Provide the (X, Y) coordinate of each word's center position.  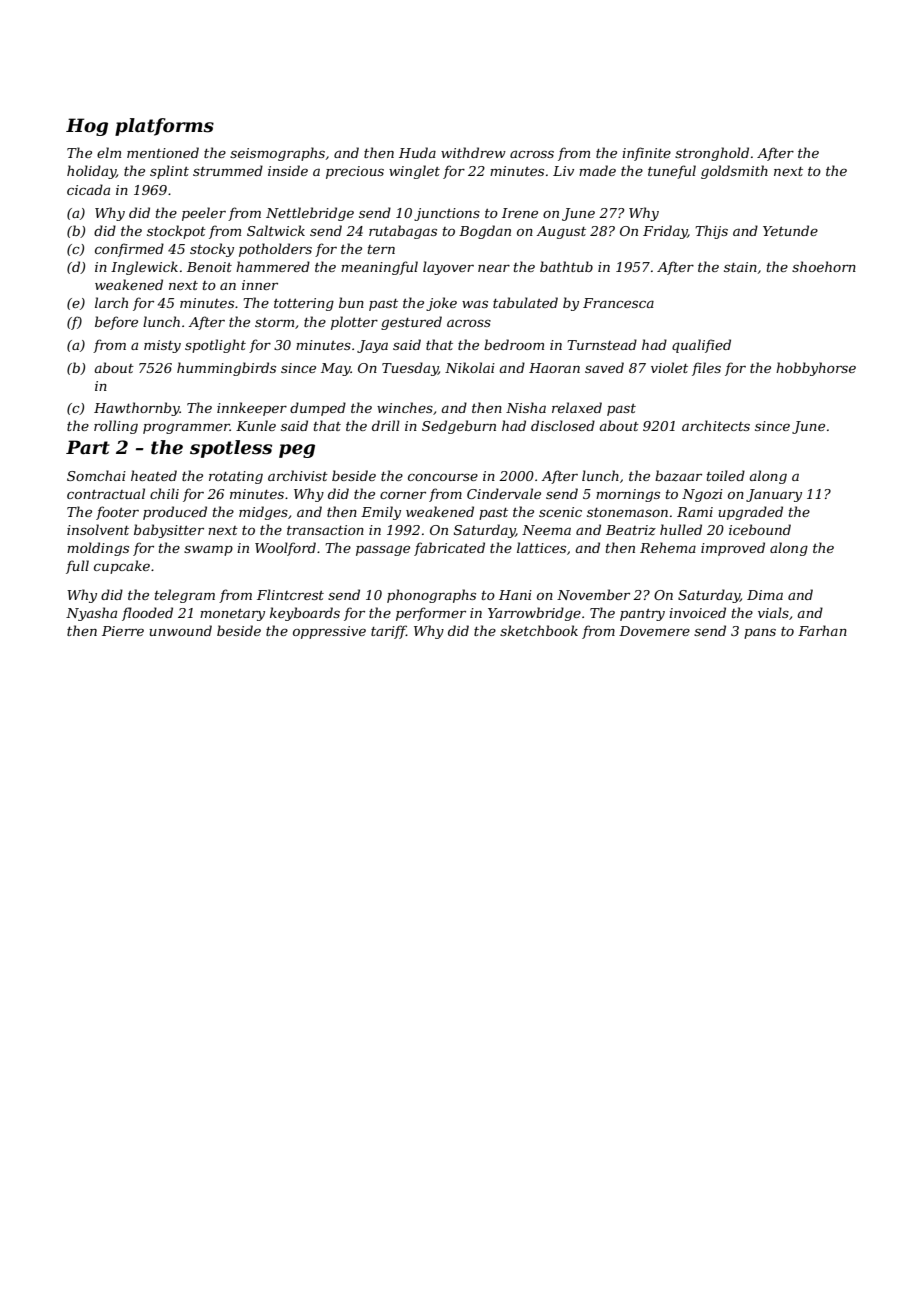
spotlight (215, 346)
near (494, 268)
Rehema (668, 547)
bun (351, 302)
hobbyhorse (816, 369)
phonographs (431, 596)
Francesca (618, 303)
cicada (88, 189)
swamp (208, 550)
